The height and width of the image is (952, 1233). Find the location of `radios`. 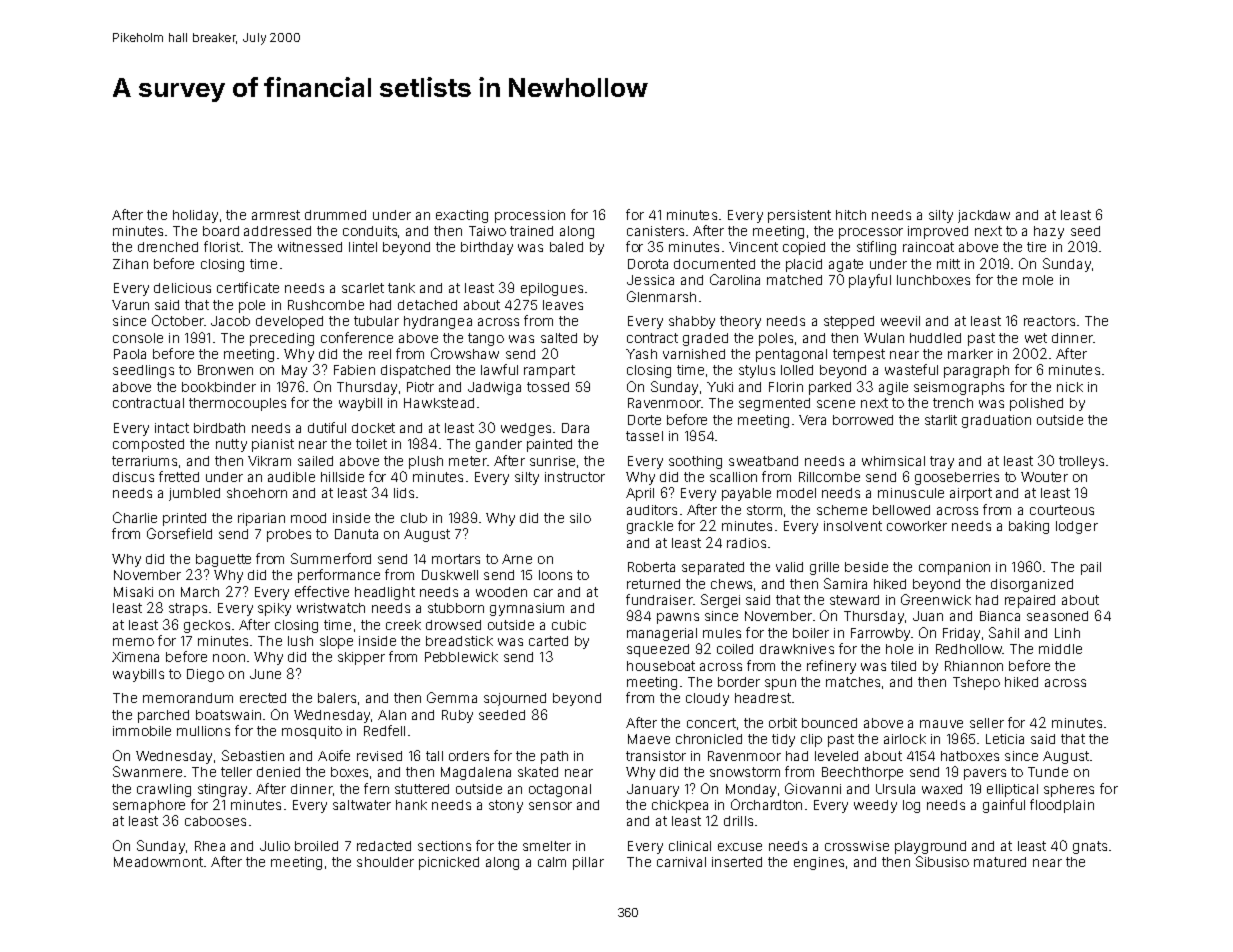

radios is located at coordinates (746, 543).
